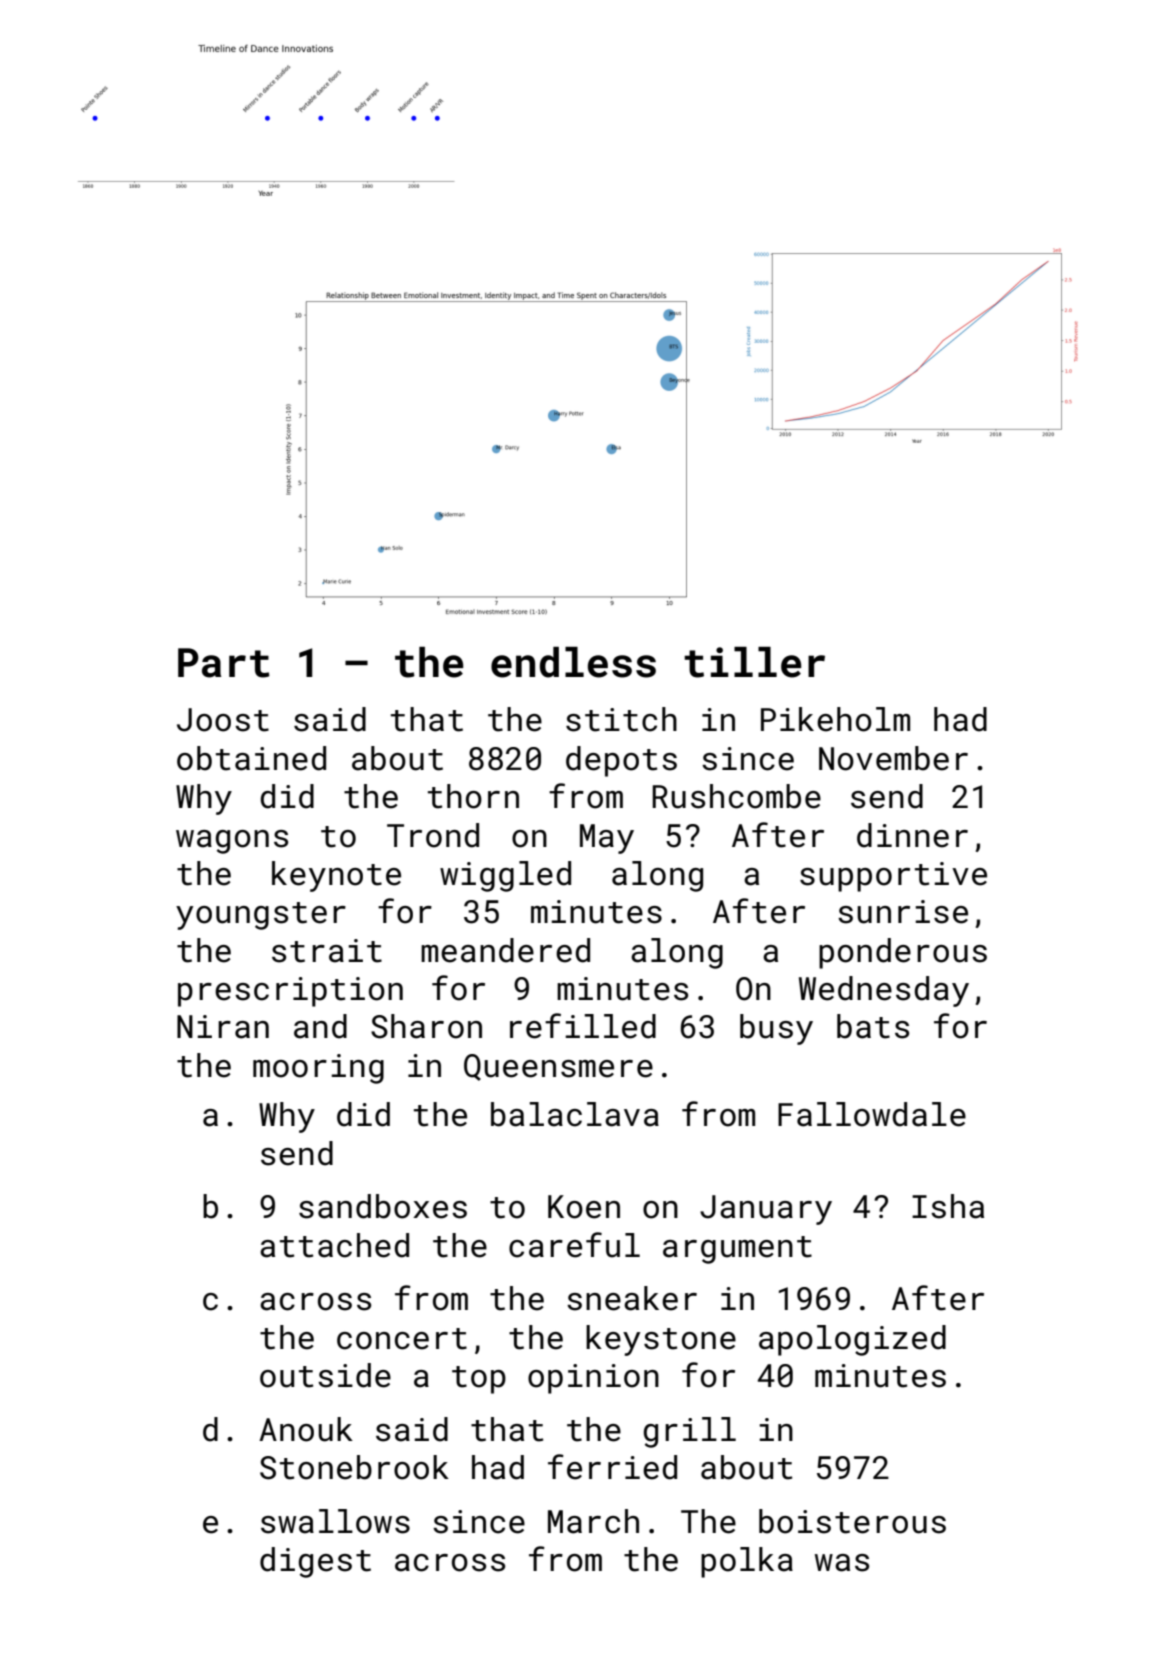 The width and height of the screenshot is (1165, 1654). Describe the element at coordinates (842, 1563) in the screenshot. I see `was` at that location.
